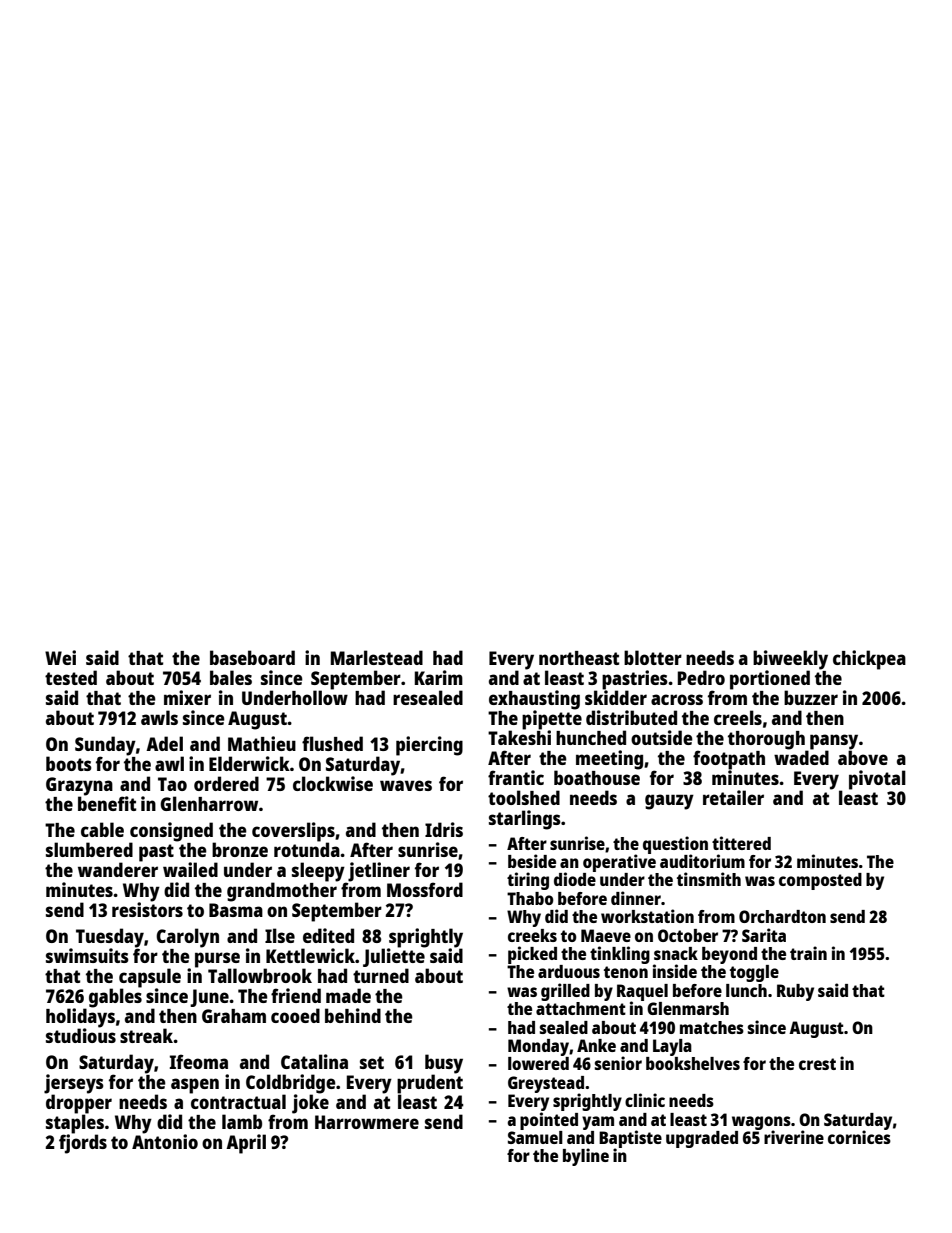 This document has width=952, height=1233. What do you see at coordinates (377, 657) in the document?
I see `Marlestead` at bounding box center [377, 657].
